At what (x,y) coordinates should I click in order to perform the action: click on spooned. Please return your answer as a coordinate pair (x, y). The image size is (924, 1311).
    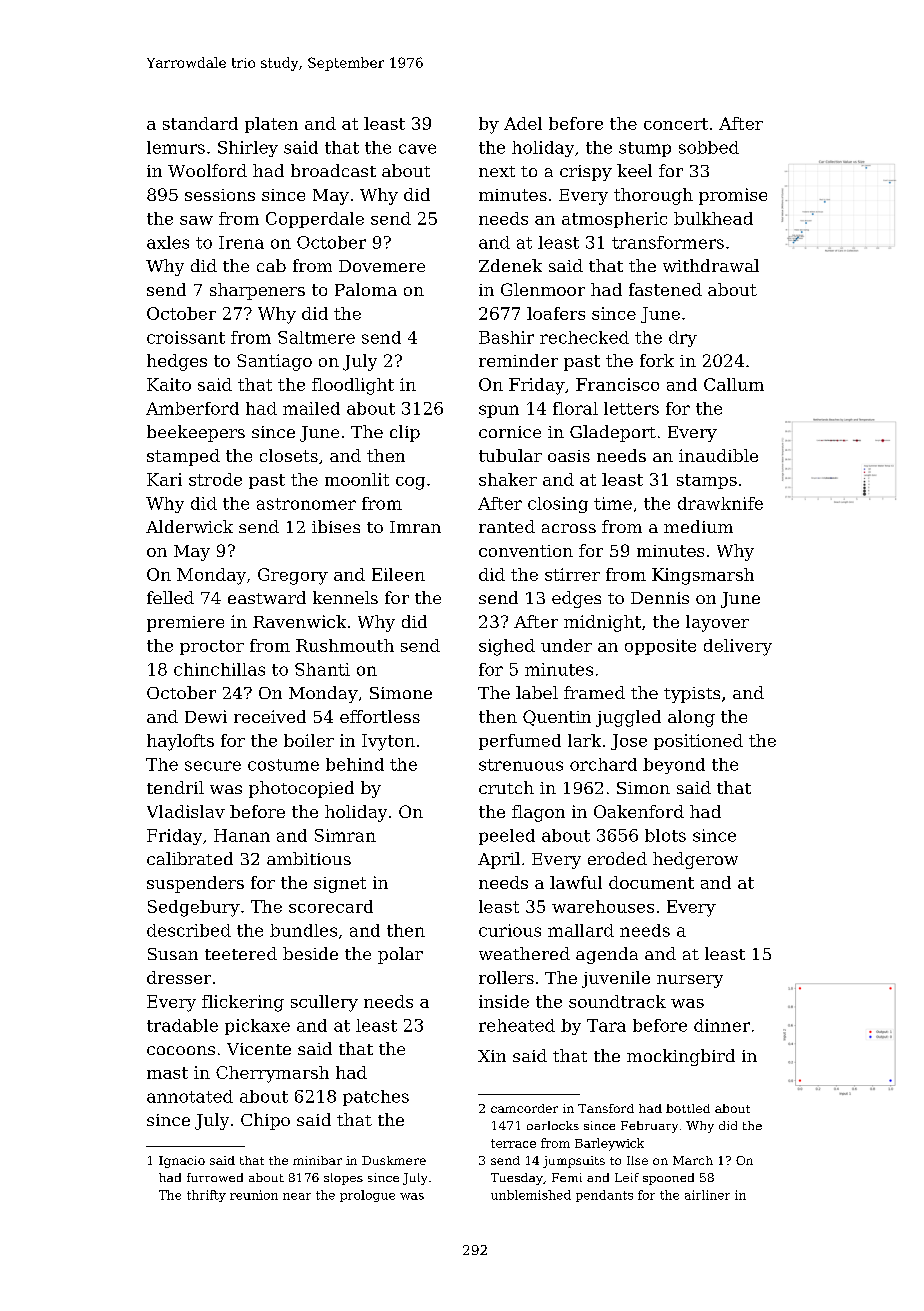
    Looking at the image, I should click on (668, 1179).
